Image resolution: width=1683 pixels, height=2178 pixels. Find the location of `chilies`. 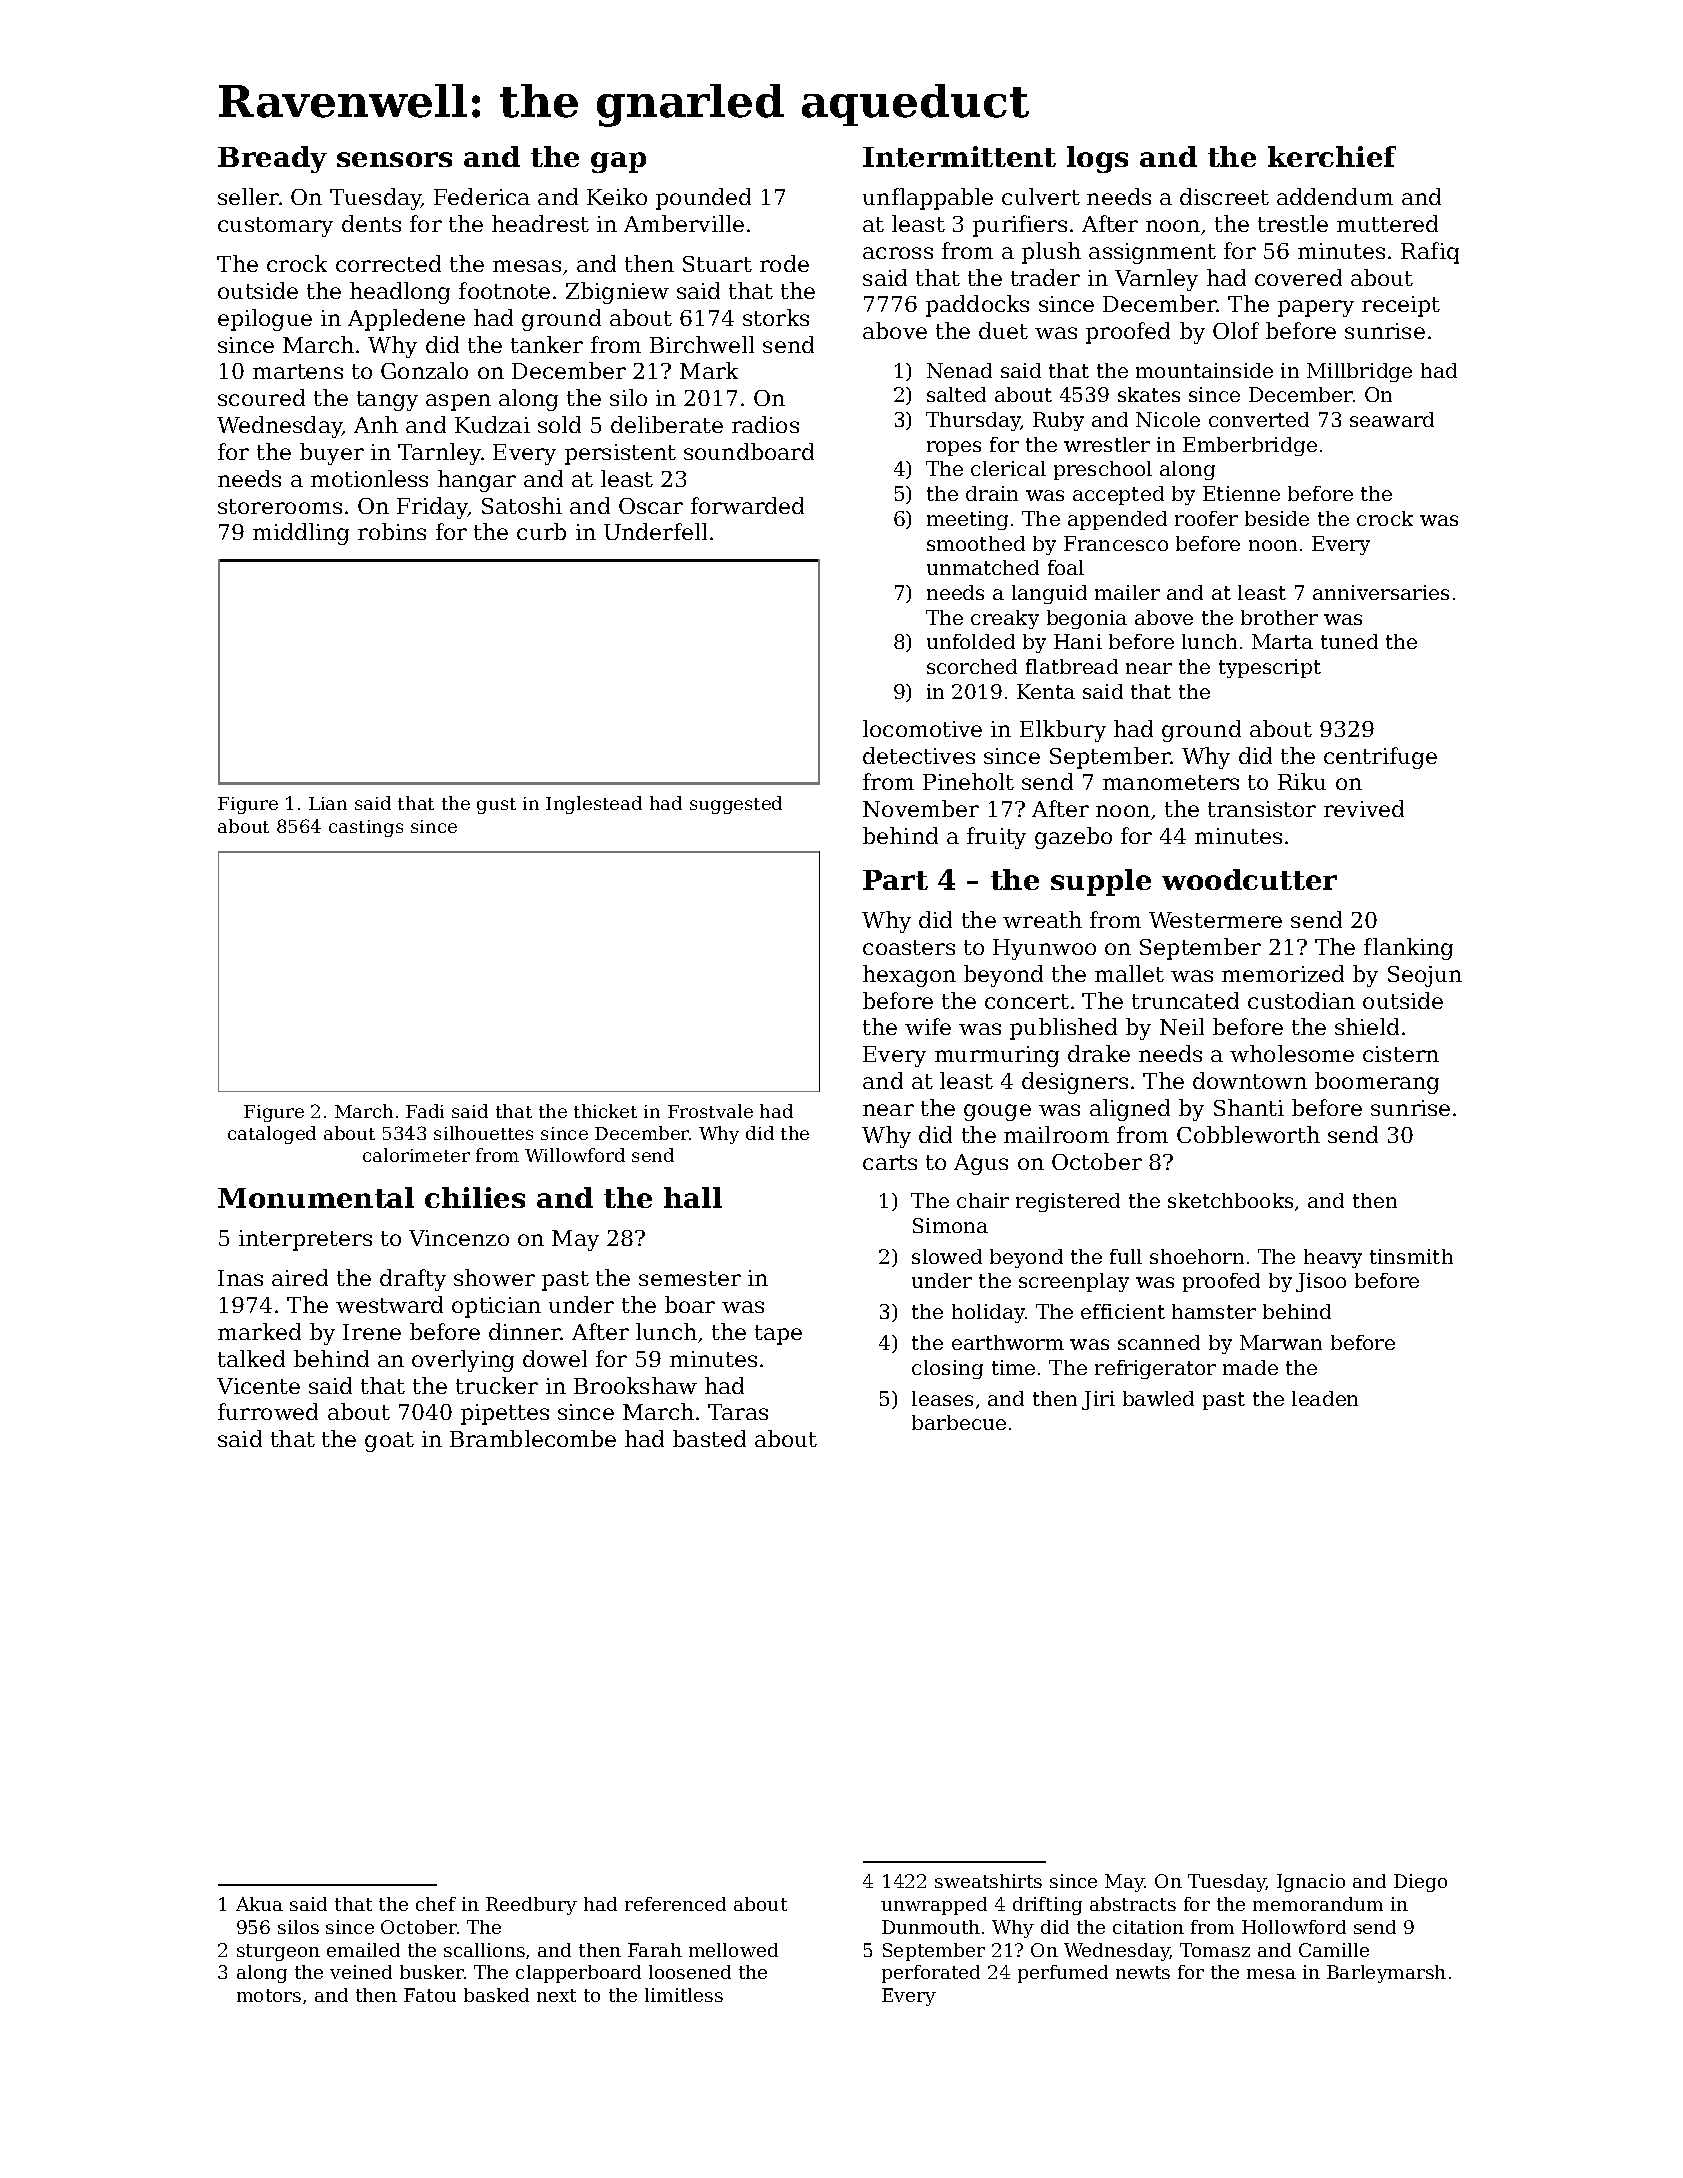

chilies is located at coordinates (475, 1197).
